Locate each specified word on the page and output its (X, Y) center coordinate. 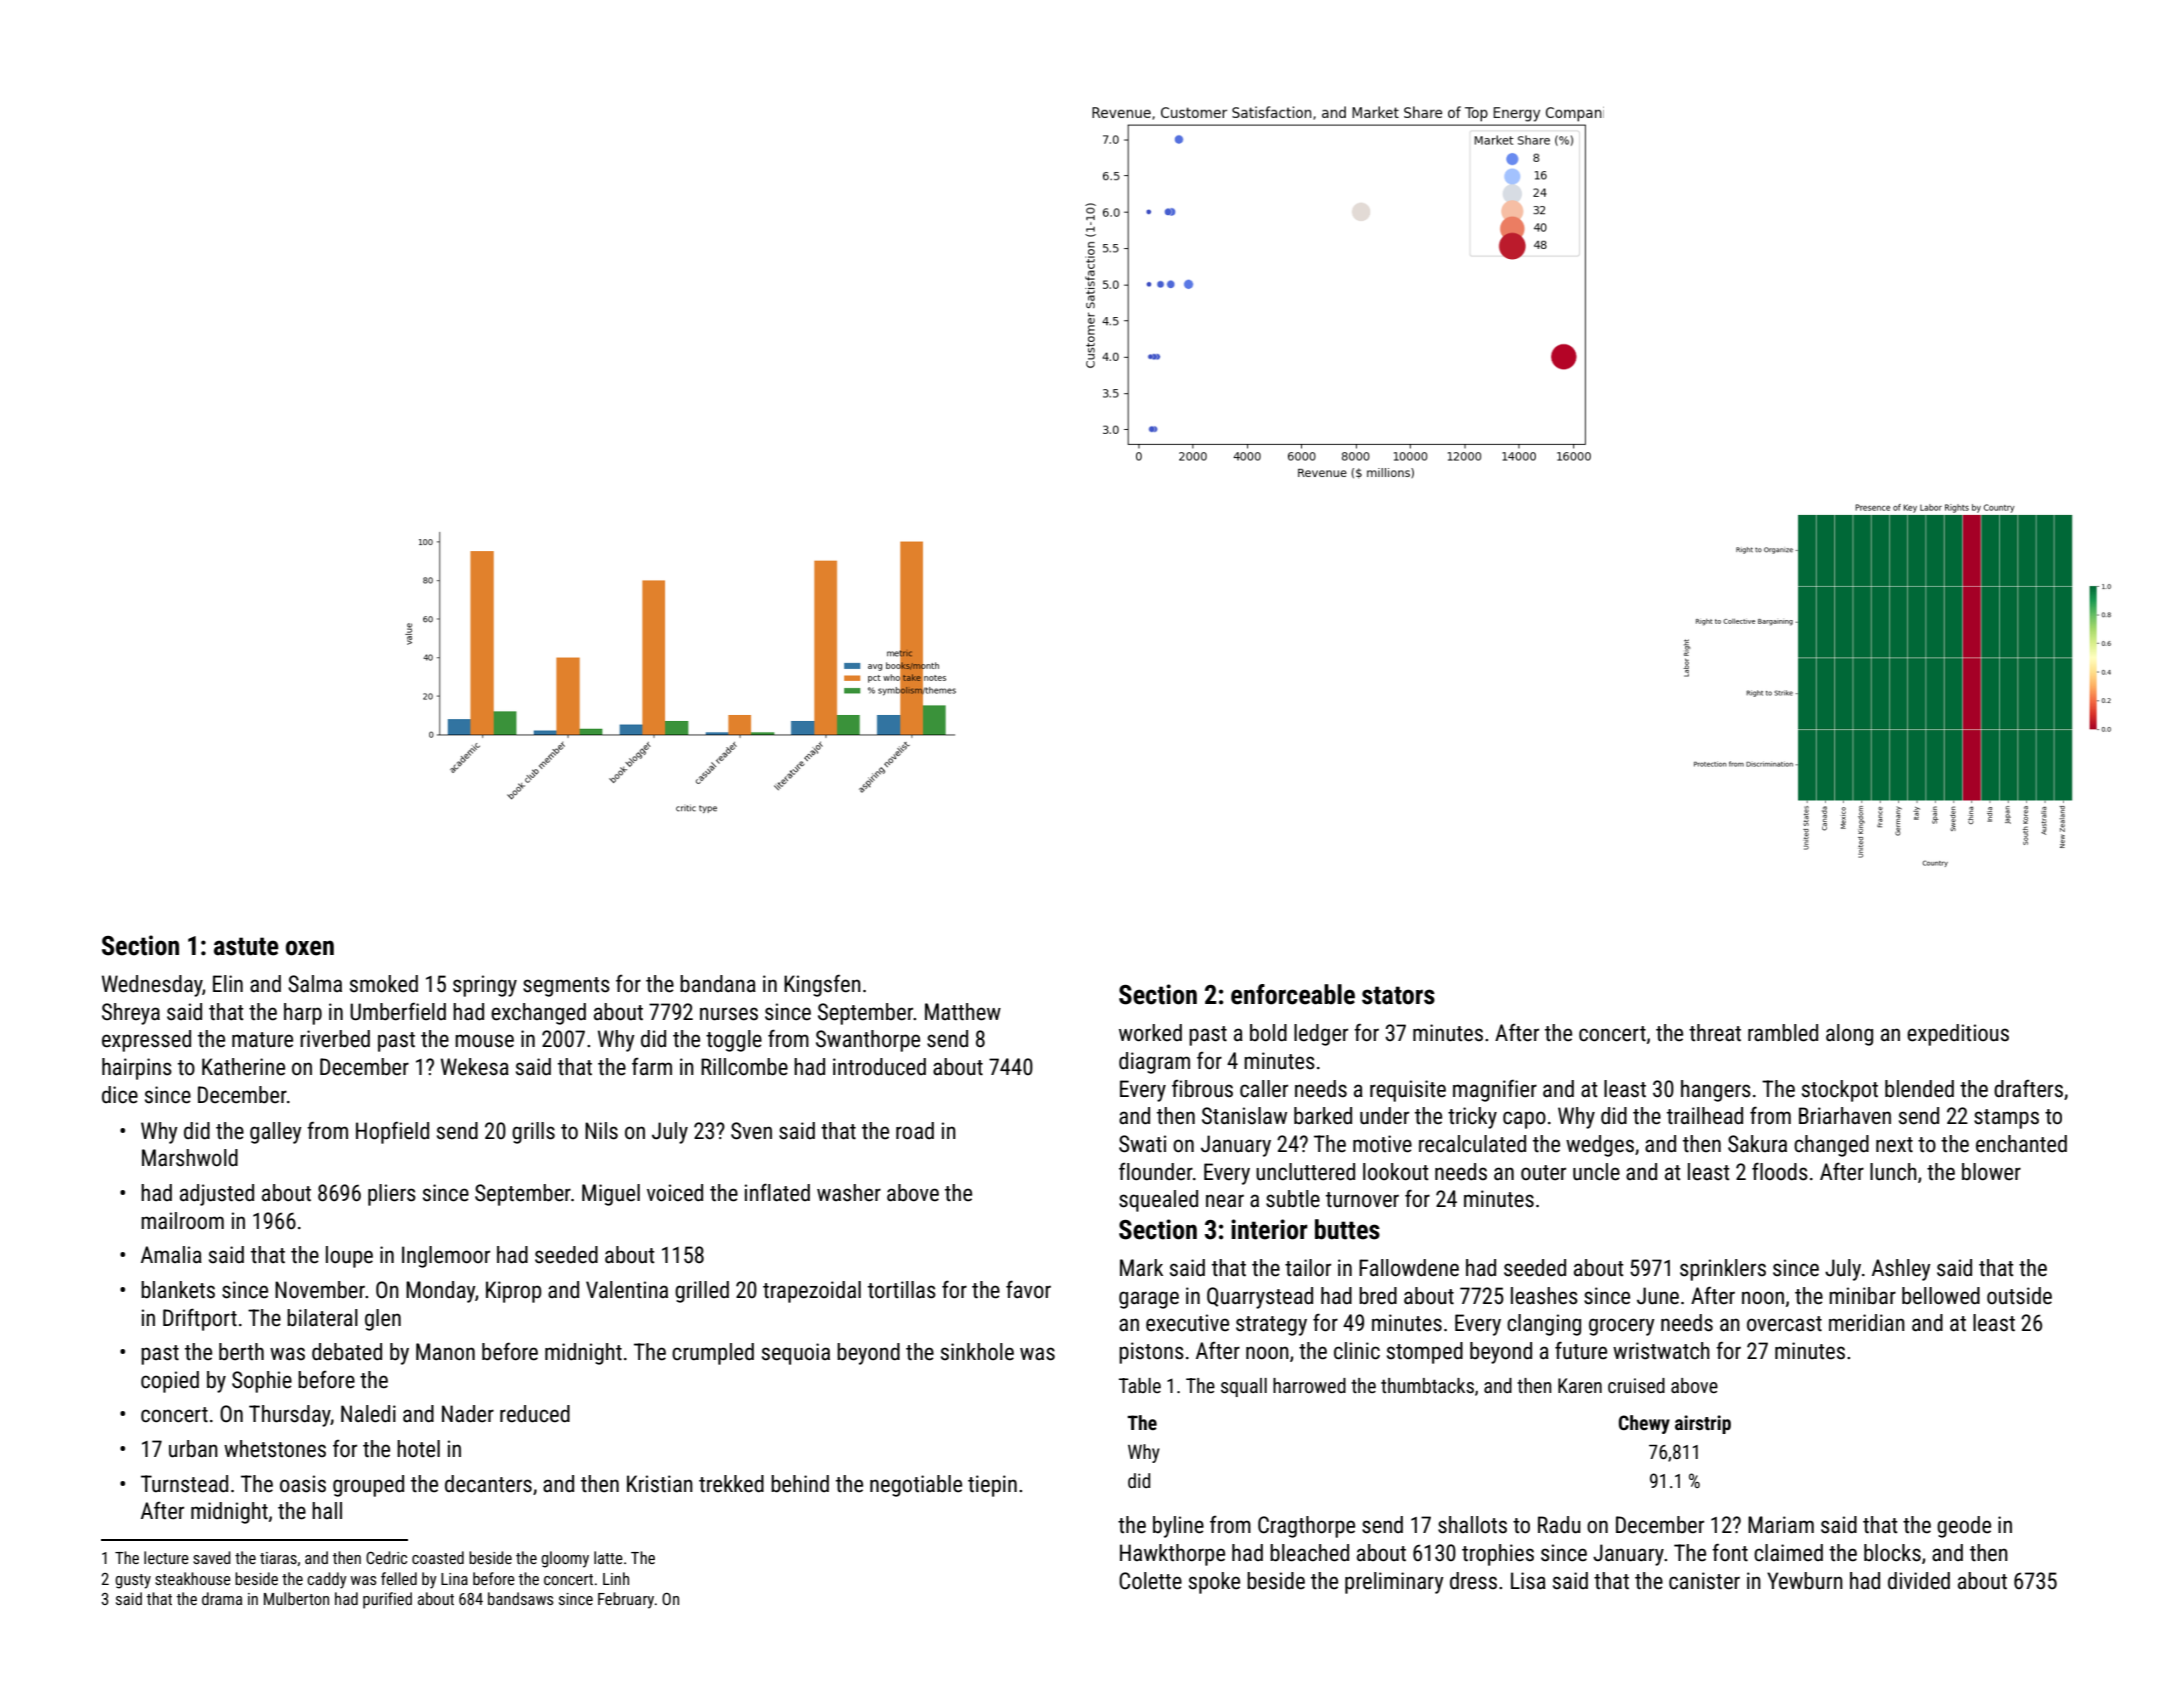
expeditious (1958, 1035)
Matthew (963, 1012)
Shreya (131, 1014)
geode (1964, 1527)
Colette (1150, 1581)
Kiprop (513, 1292)
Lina (454, 1579)
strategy (1271, 1326)
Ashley (1901, 1270)
